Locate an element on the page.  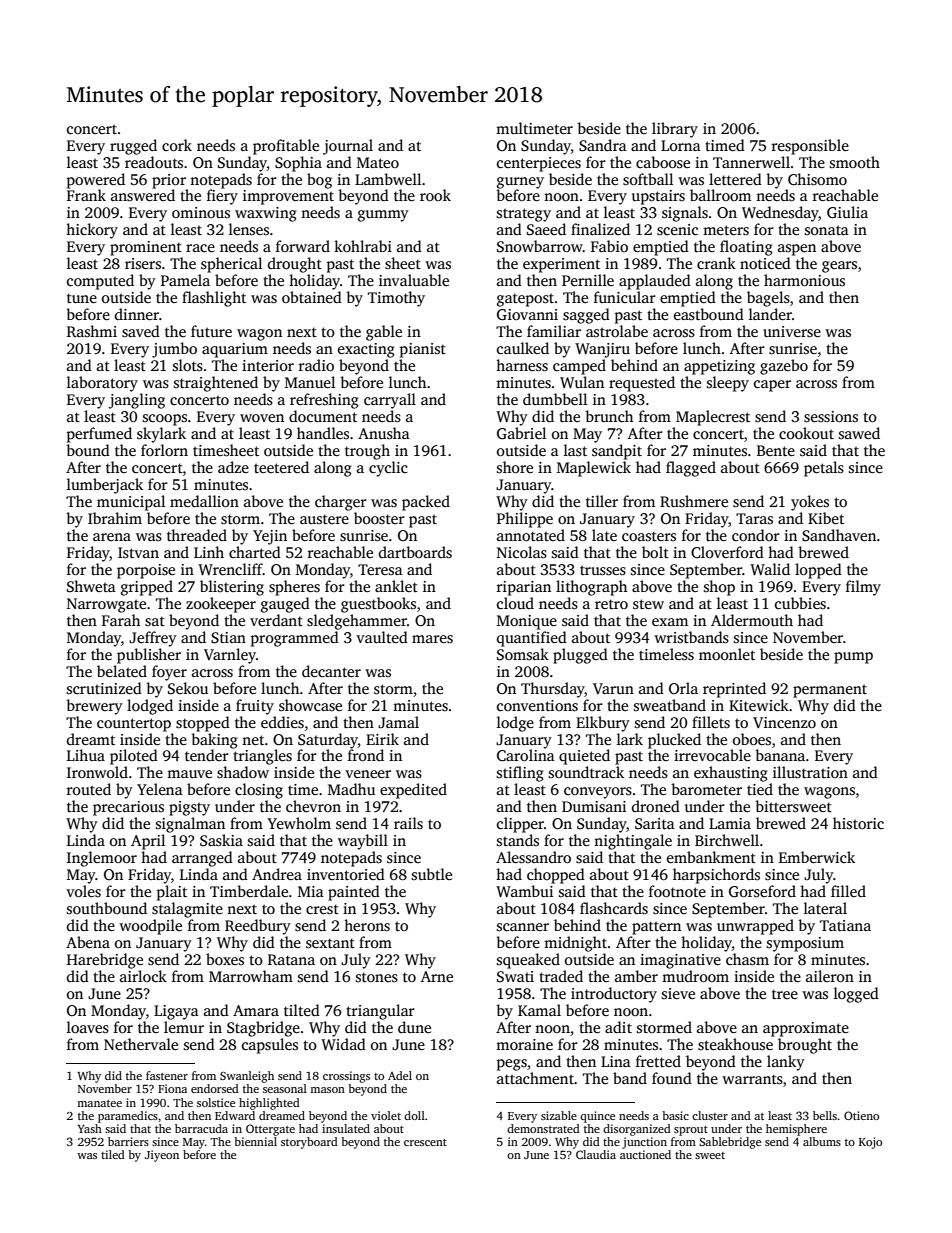
Jamal is located at coordinates (398, 722).
